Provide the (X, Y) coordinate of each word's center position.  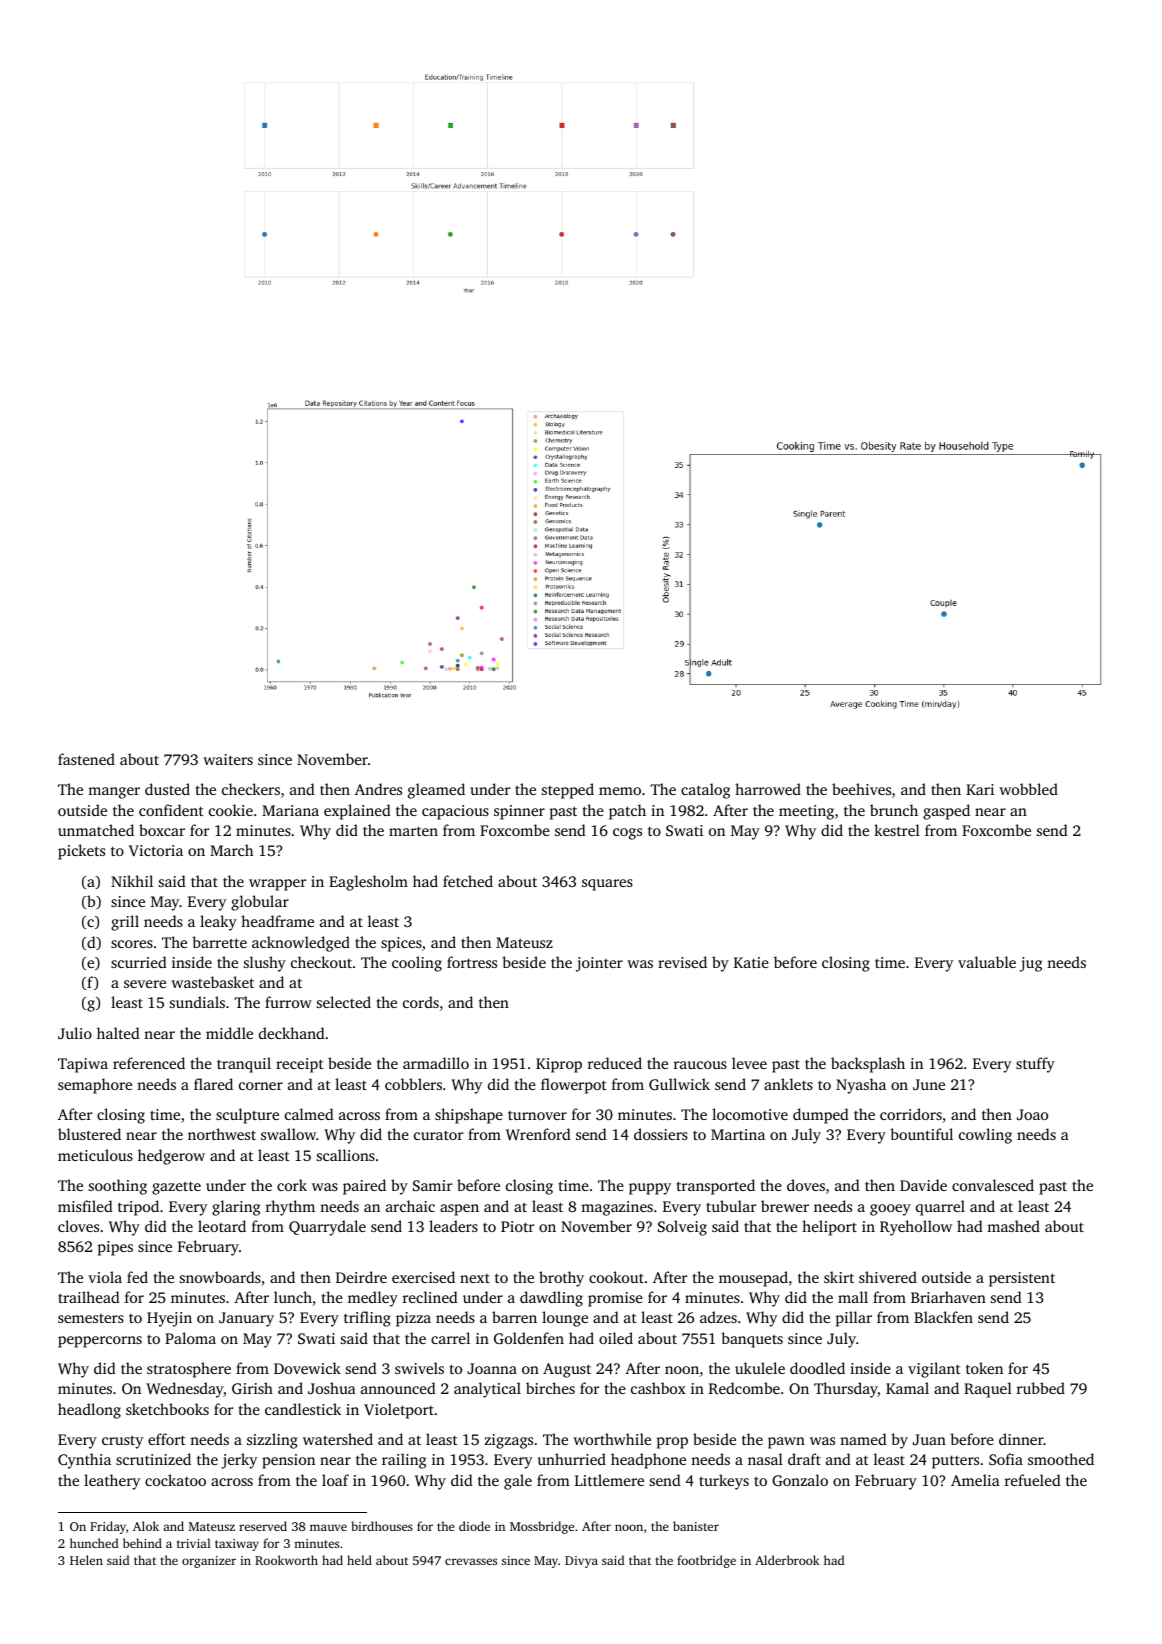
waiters (228, 759)
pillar (854, 1319)
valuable (987, 962)
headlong (89, 1411)
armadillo (436, 1063)
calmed (309, 1114)
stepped (568, 791)
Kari (980, 789)
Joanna (492, 1368)
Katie (751, 962)
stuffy (1035, 1065)
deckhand (292, 1033)
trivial (194, 1543)
